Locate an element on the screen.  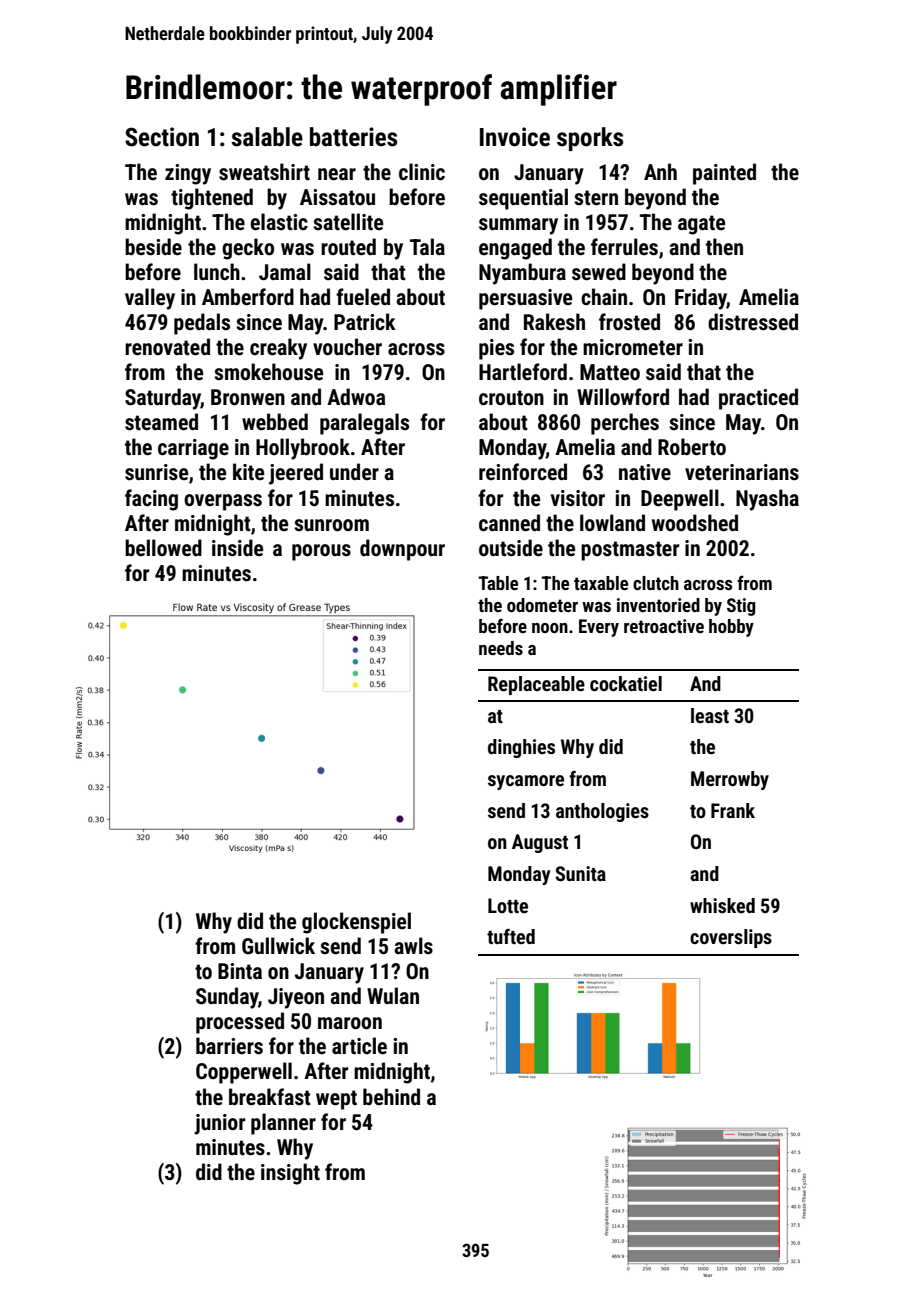
paralegals is located at coordinates (364, 424).
